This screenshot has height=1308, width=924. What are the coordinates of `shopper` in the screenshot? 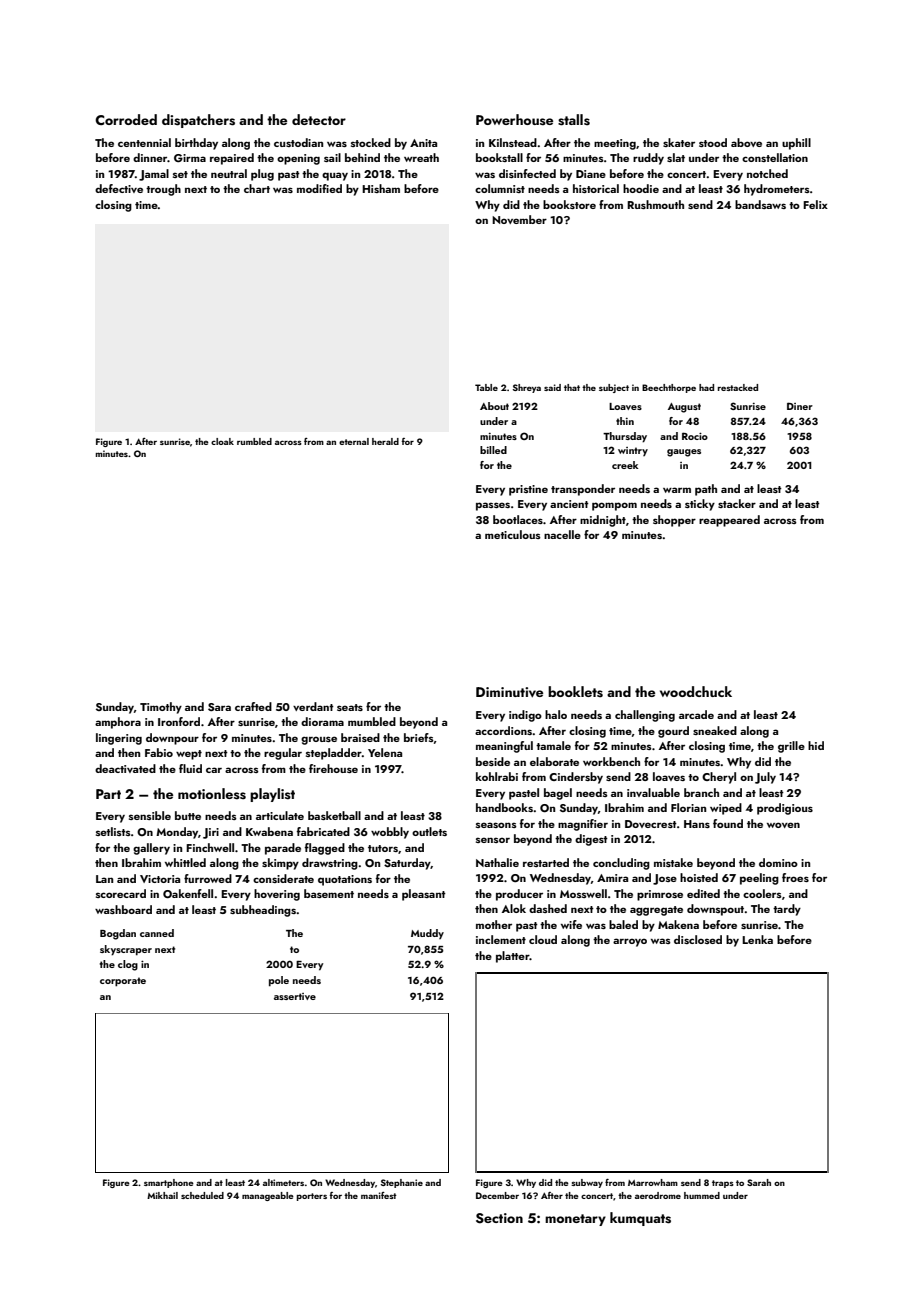 It's located at (674, 521).
